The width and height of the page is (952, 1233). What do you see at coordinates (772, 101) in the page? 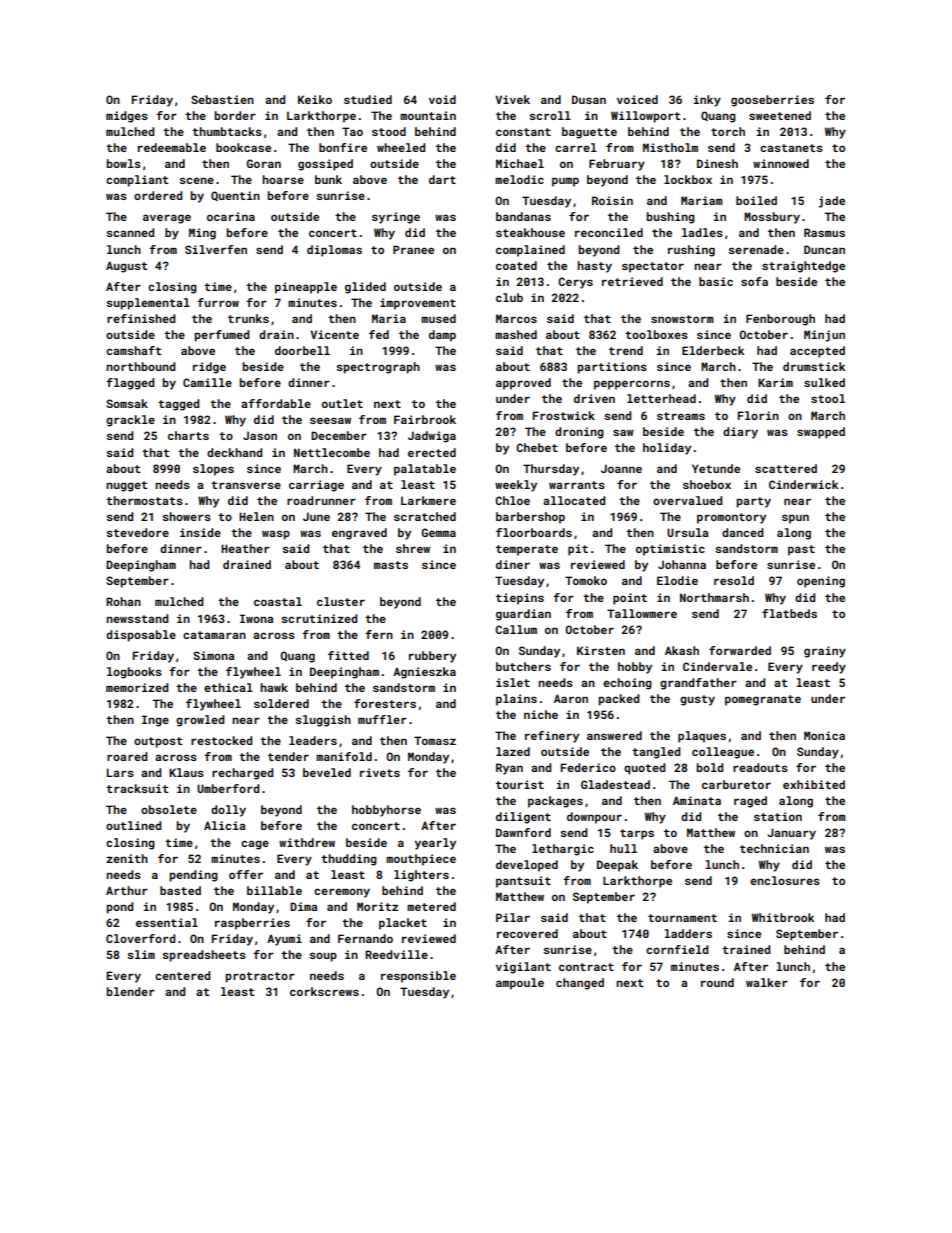
I see `gooseberries` at bounding box center [772, 101].
